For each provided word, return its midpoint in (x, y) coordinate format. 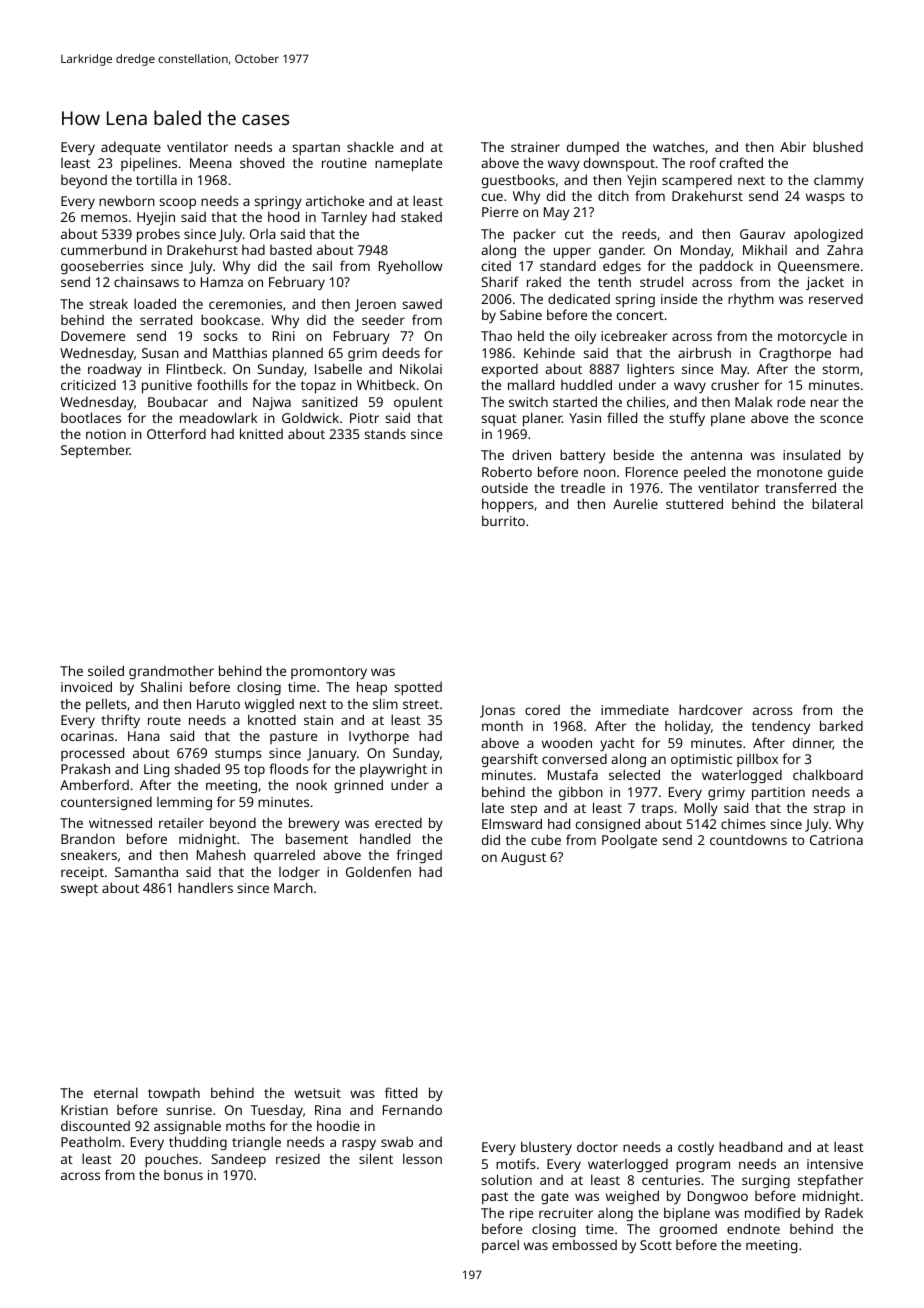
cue (492, 197)
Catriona (836, 840)
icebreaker (634, 336)
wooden (567, 743)
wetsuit (317, 1093)
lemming (184, 803)
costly (696, 1148)
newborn (127, 200)
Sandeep (239, 1160)
